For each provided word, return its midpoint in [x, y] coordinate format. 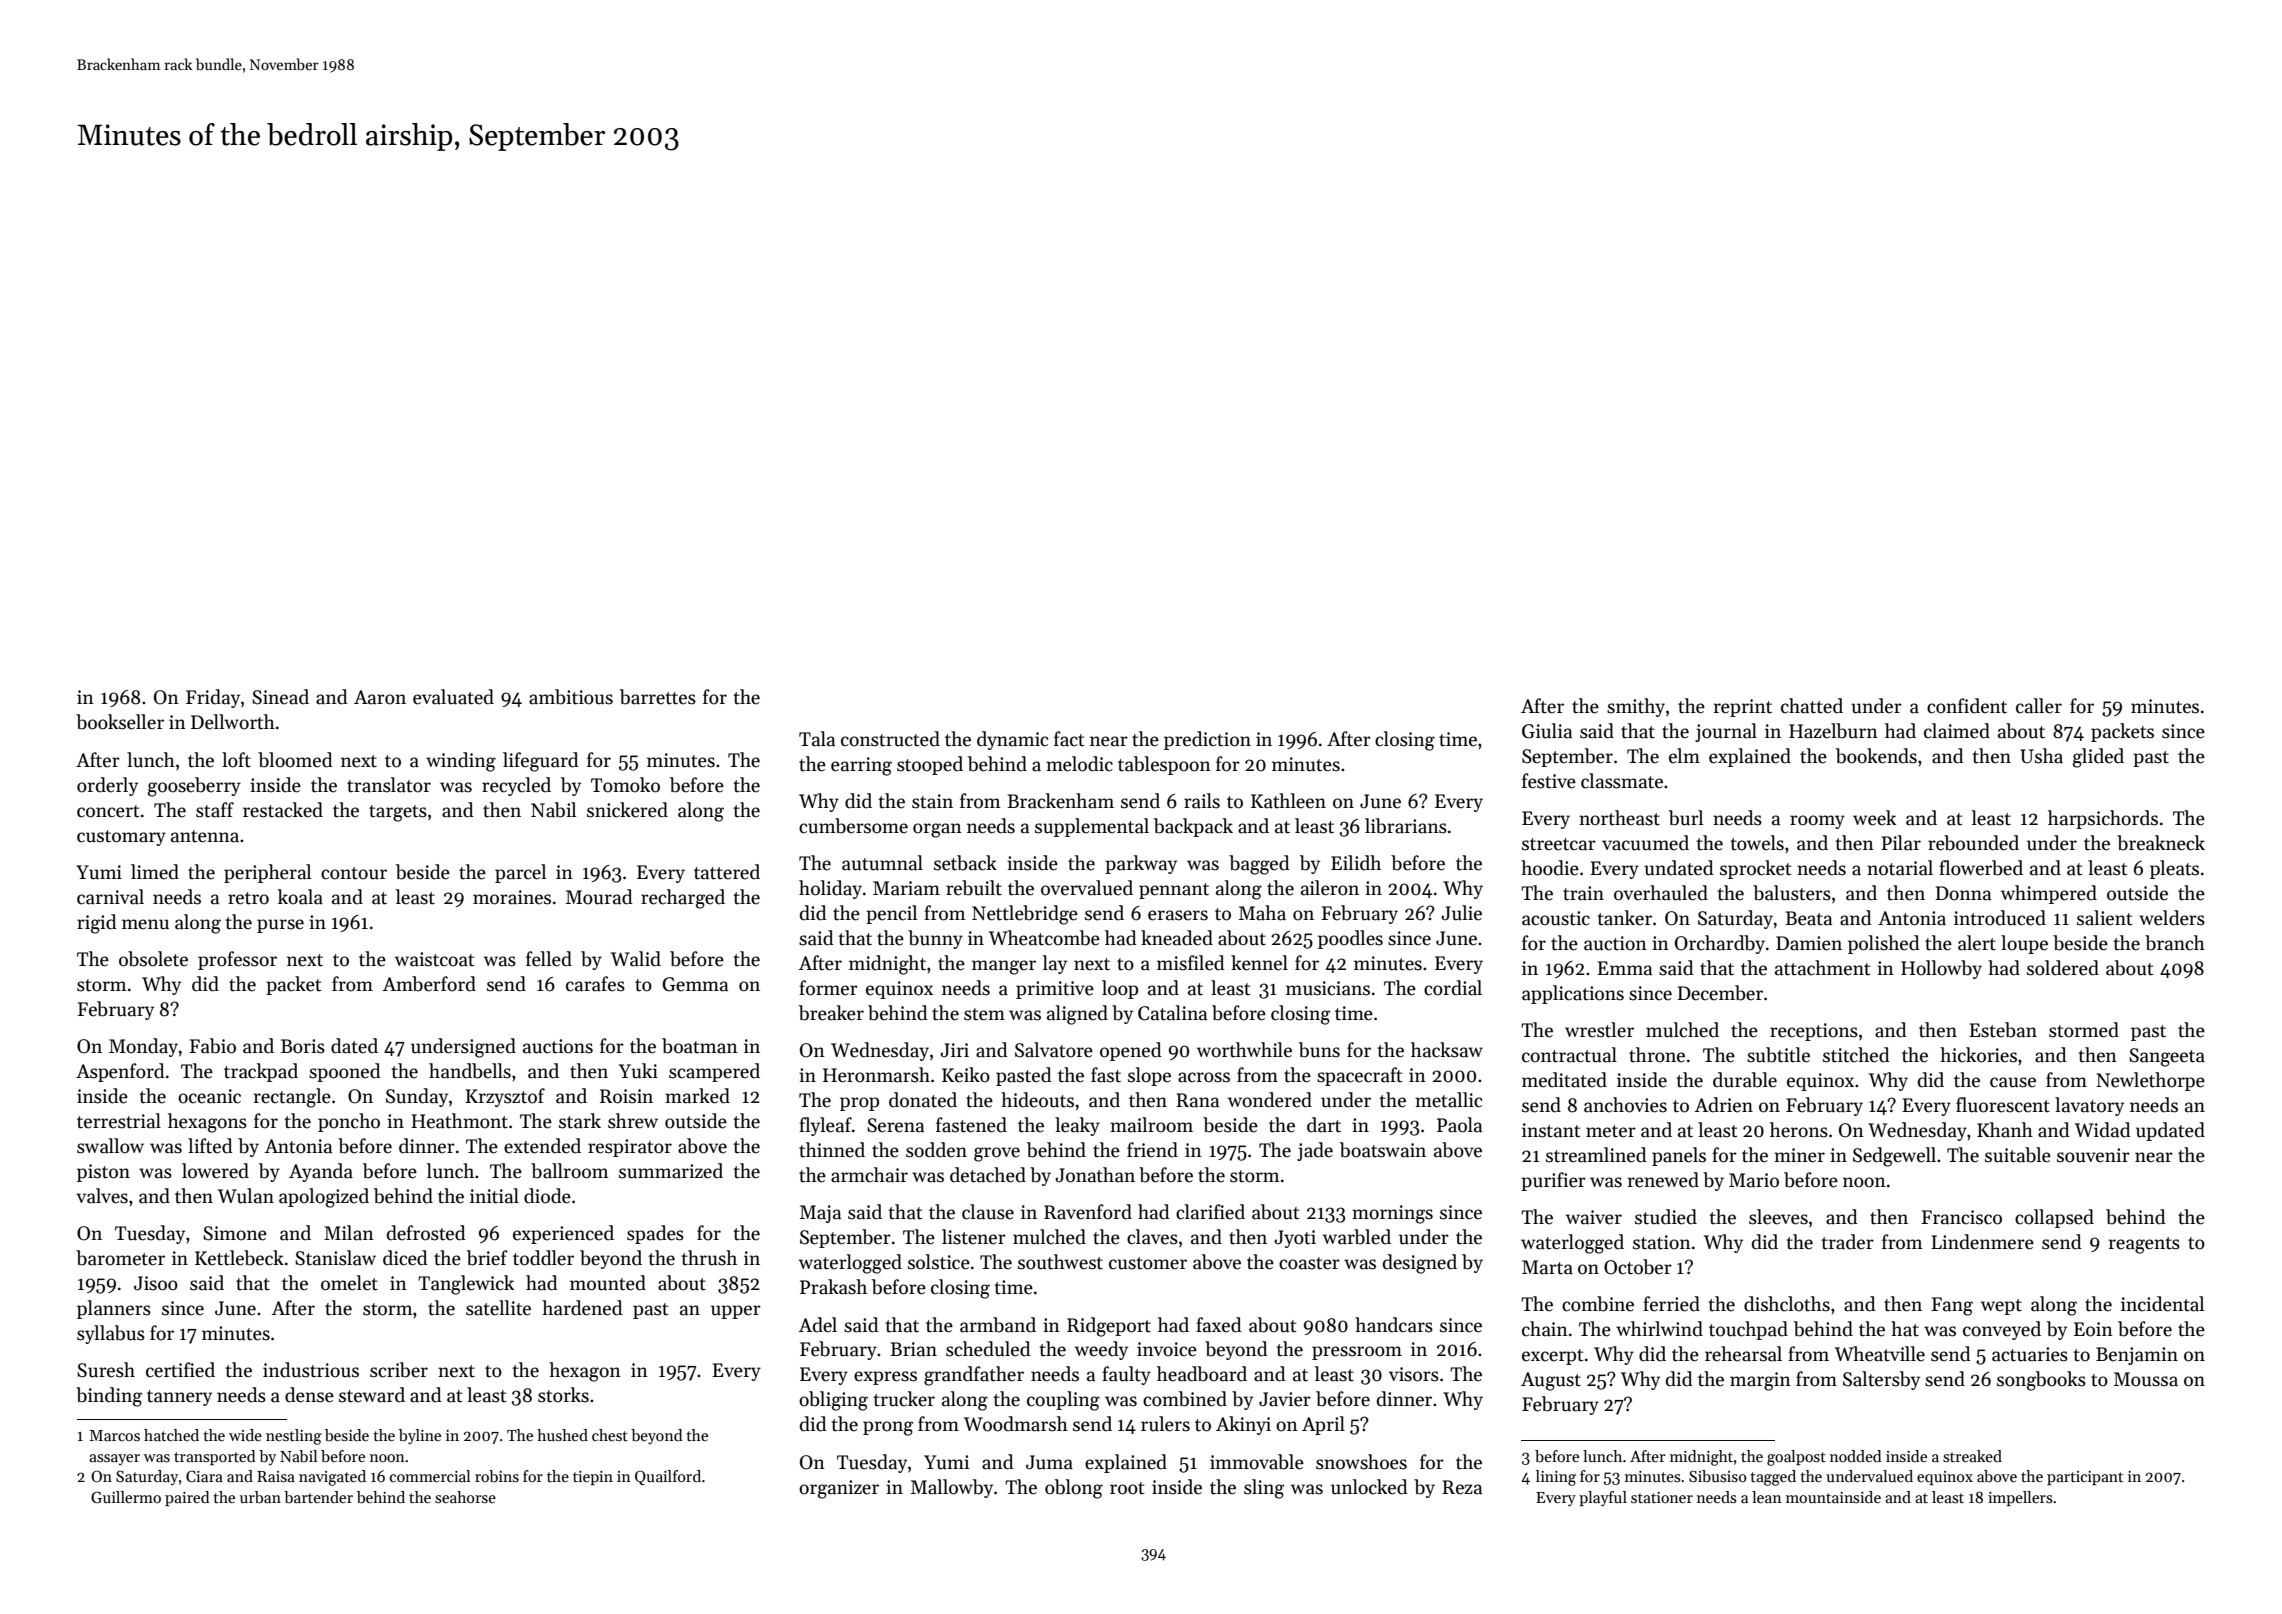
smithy [1636, 707]
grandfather [974, 1376]
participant [2085, 1478]
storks [563, 1395]
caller [2039, 706]
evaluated [453, 697]
